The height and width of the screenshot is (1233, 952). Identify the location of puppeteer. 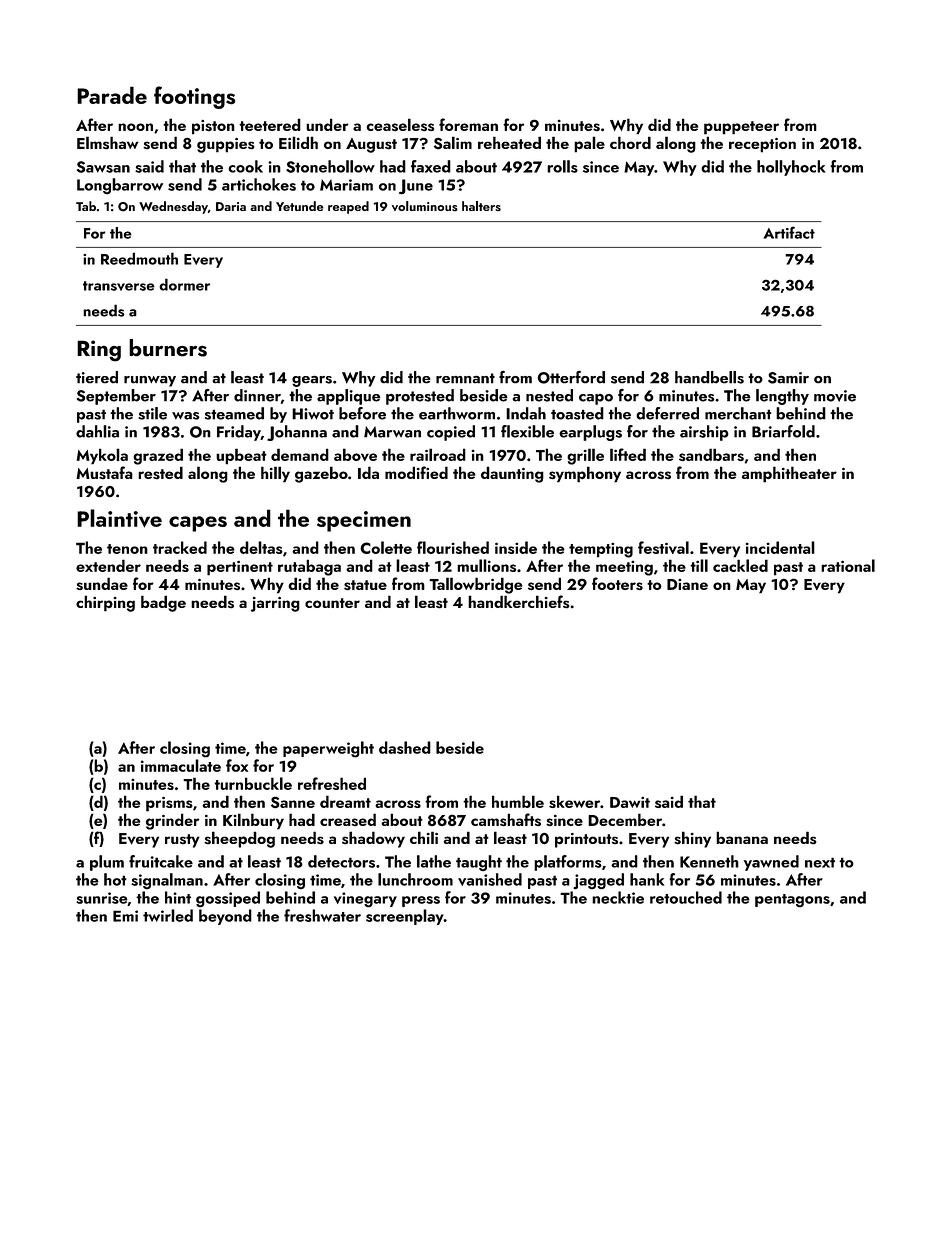
(741, 128).
